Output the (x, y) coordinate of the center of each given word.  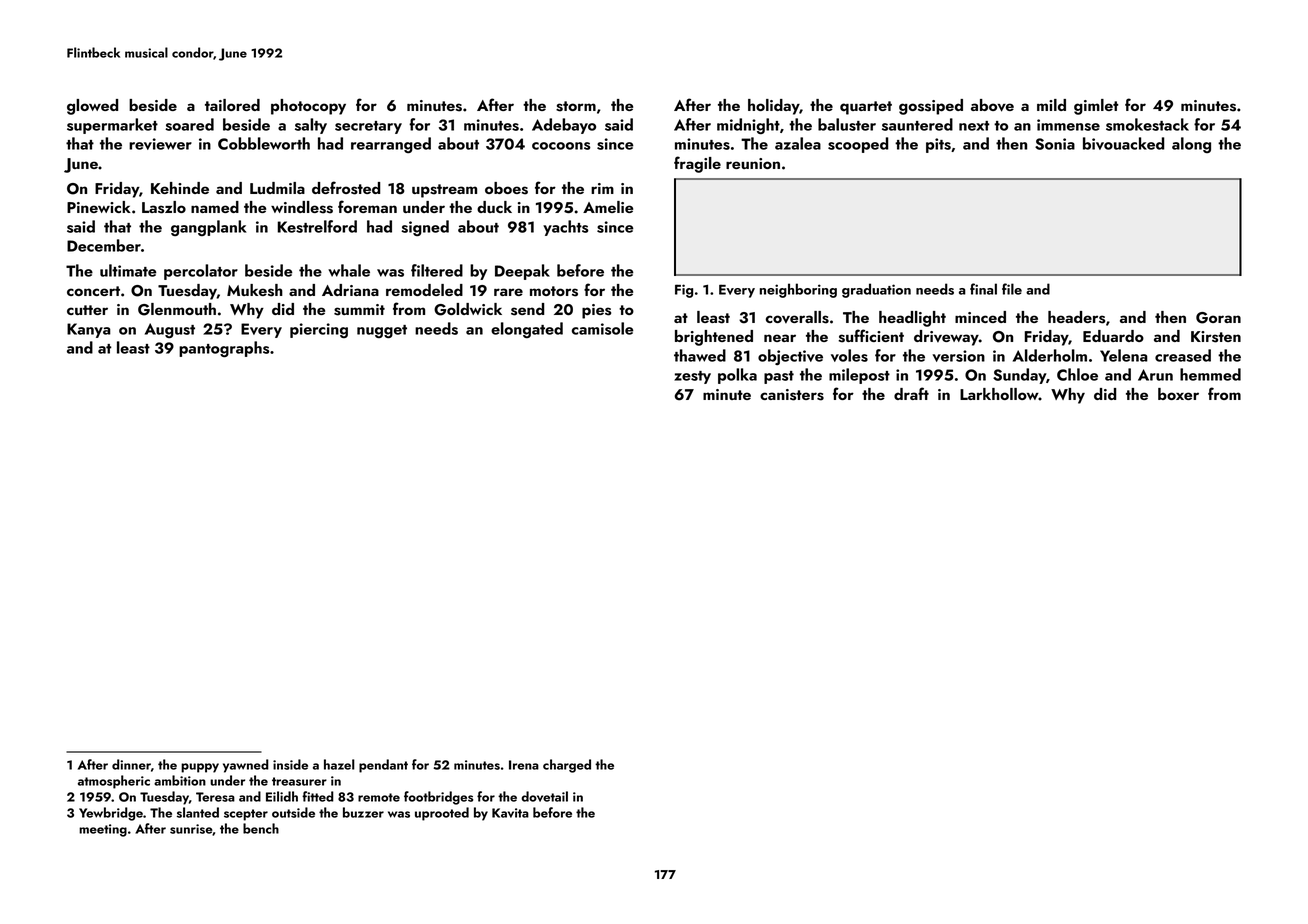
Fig (684, 291)
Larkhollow (999, 394)
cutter (87, 310)
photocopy (308, 107)
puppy (200, 768)
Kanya (89, 330)
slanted (198, 812)
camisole (603, 328)
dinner (131, 764)
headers (1076, 317)
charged (567, 766)
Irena (524, 765)
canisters (792, 395)
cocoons (561, 146)
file (1012, 289)
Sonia (1055, 144)
